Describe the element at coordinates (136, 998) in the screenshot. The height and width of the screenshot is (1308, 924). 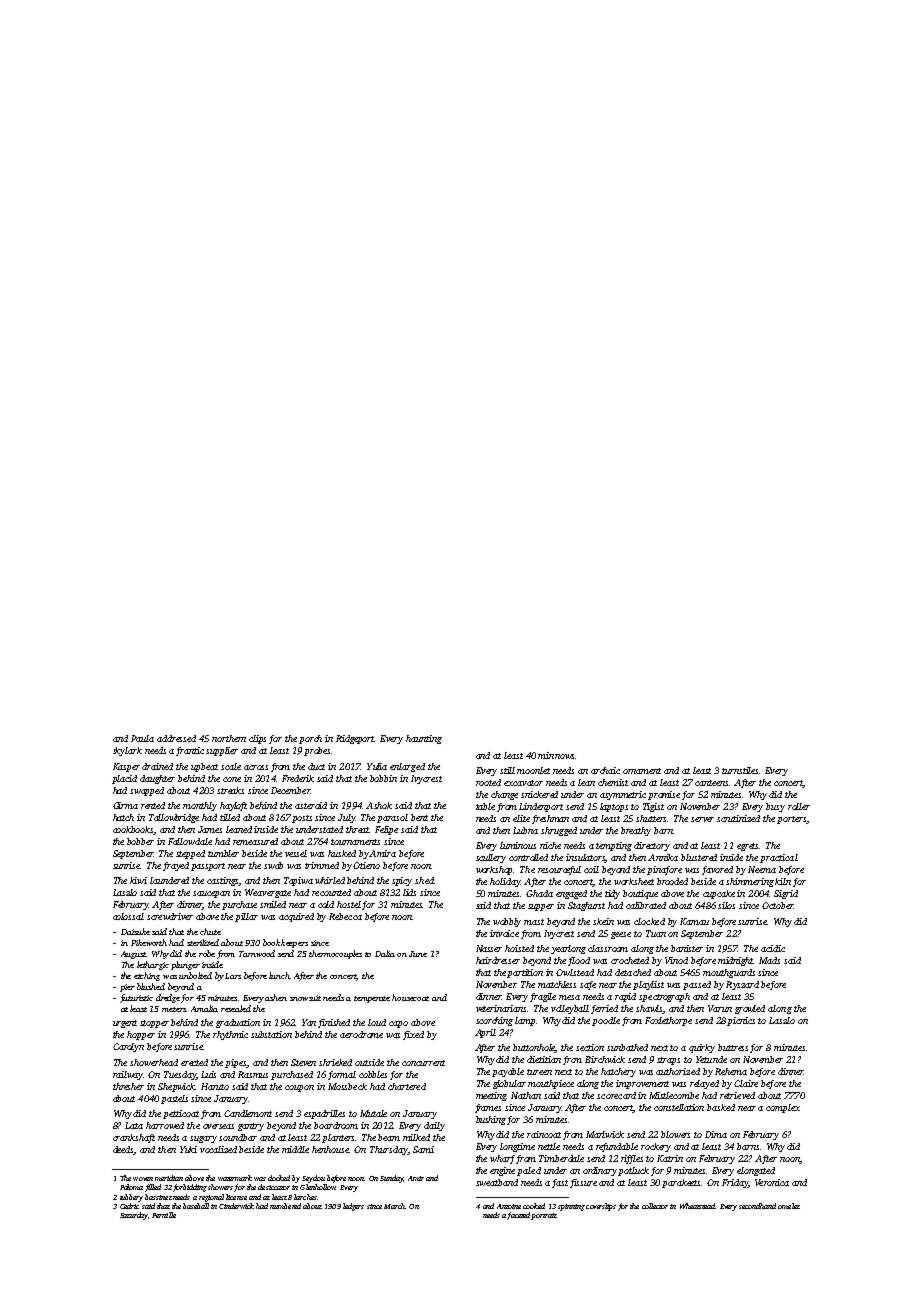
I see `futuristic` at that location.
